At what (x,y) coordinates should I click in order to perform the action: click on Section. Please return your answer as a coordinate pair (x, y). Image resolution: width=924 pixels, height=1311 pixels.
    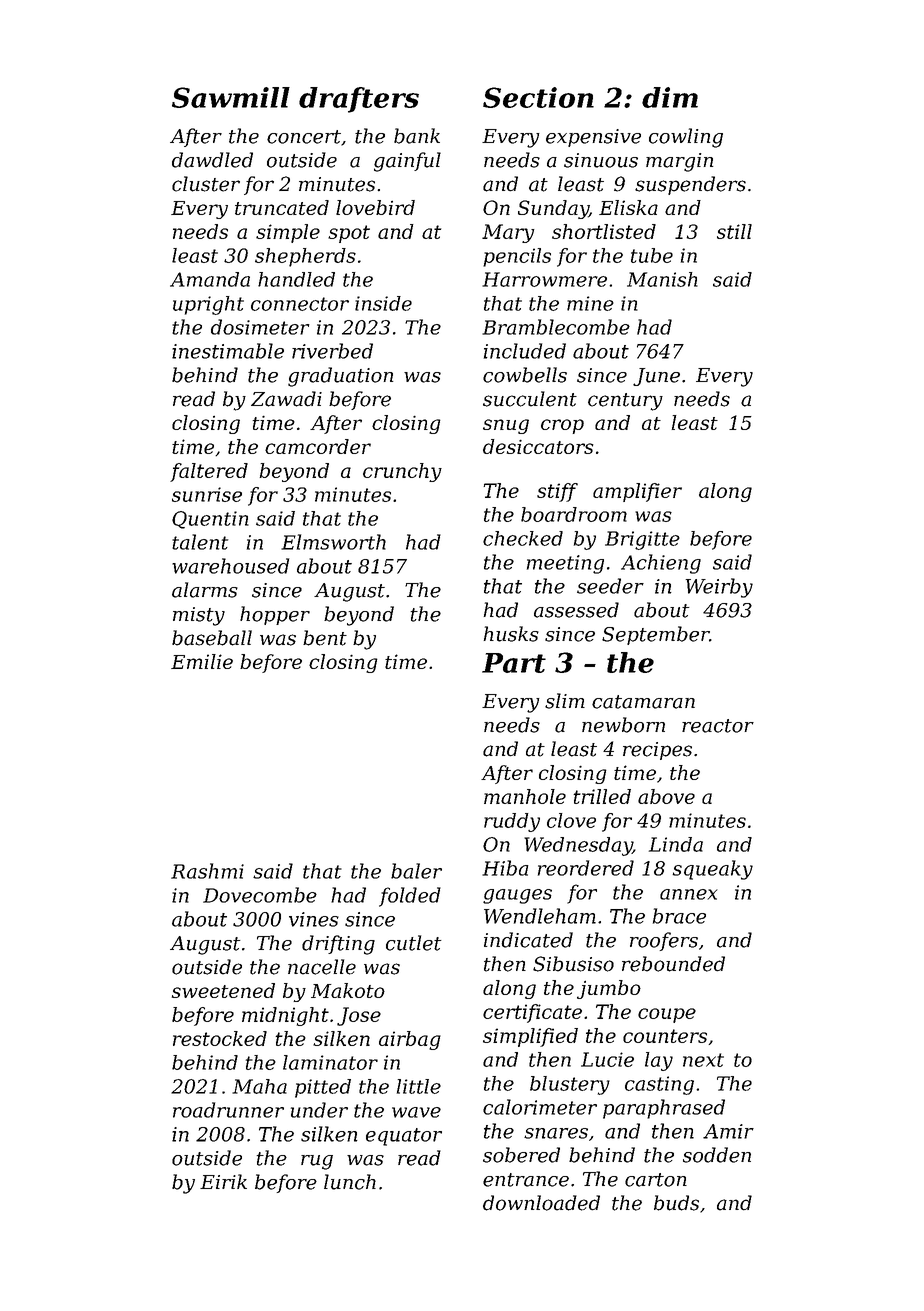
    Looking at the image, I should click on (538, 97).
